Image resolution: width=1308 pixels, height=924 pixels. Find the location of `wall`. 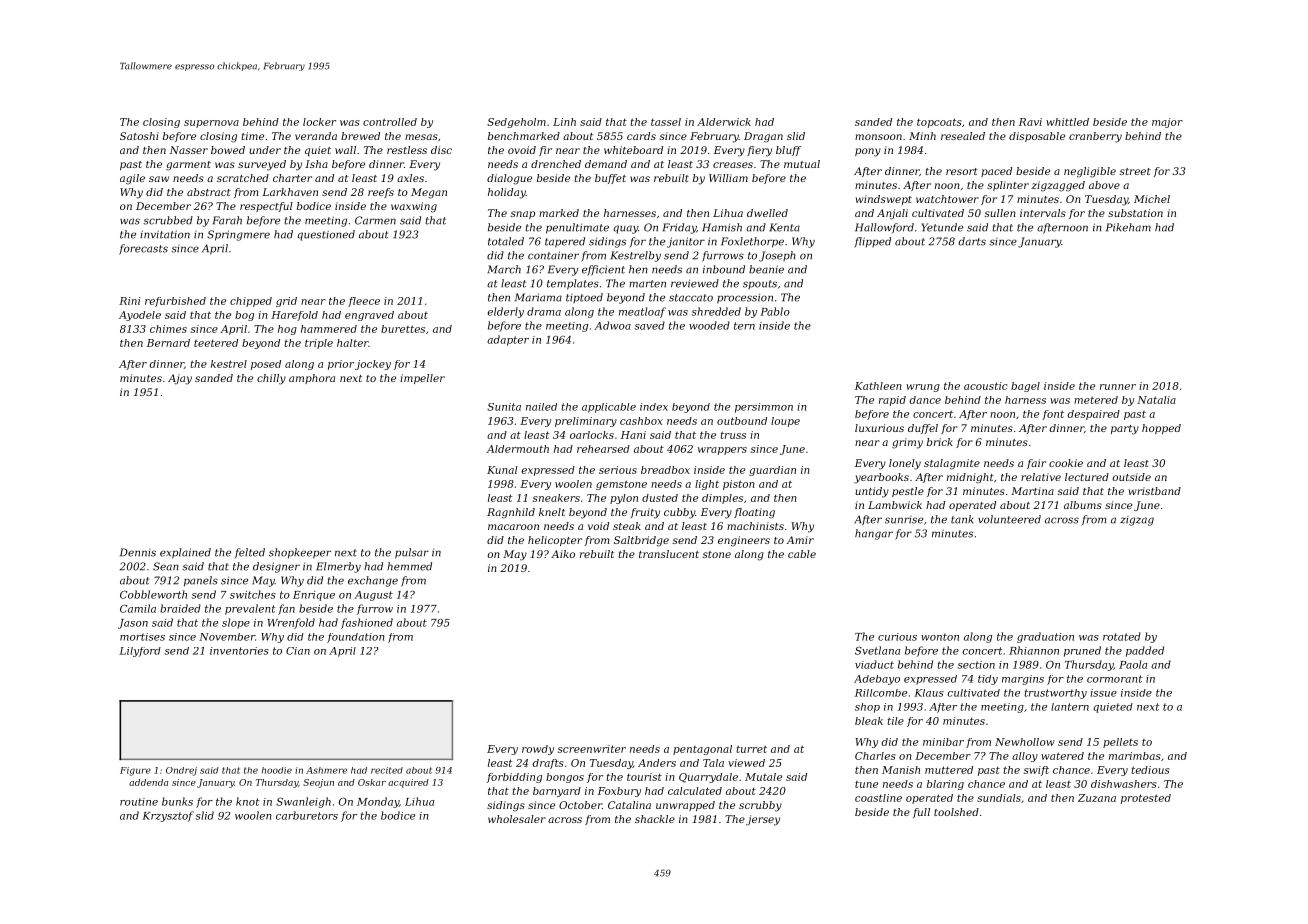

wall is located at coordinates (345, 150).
